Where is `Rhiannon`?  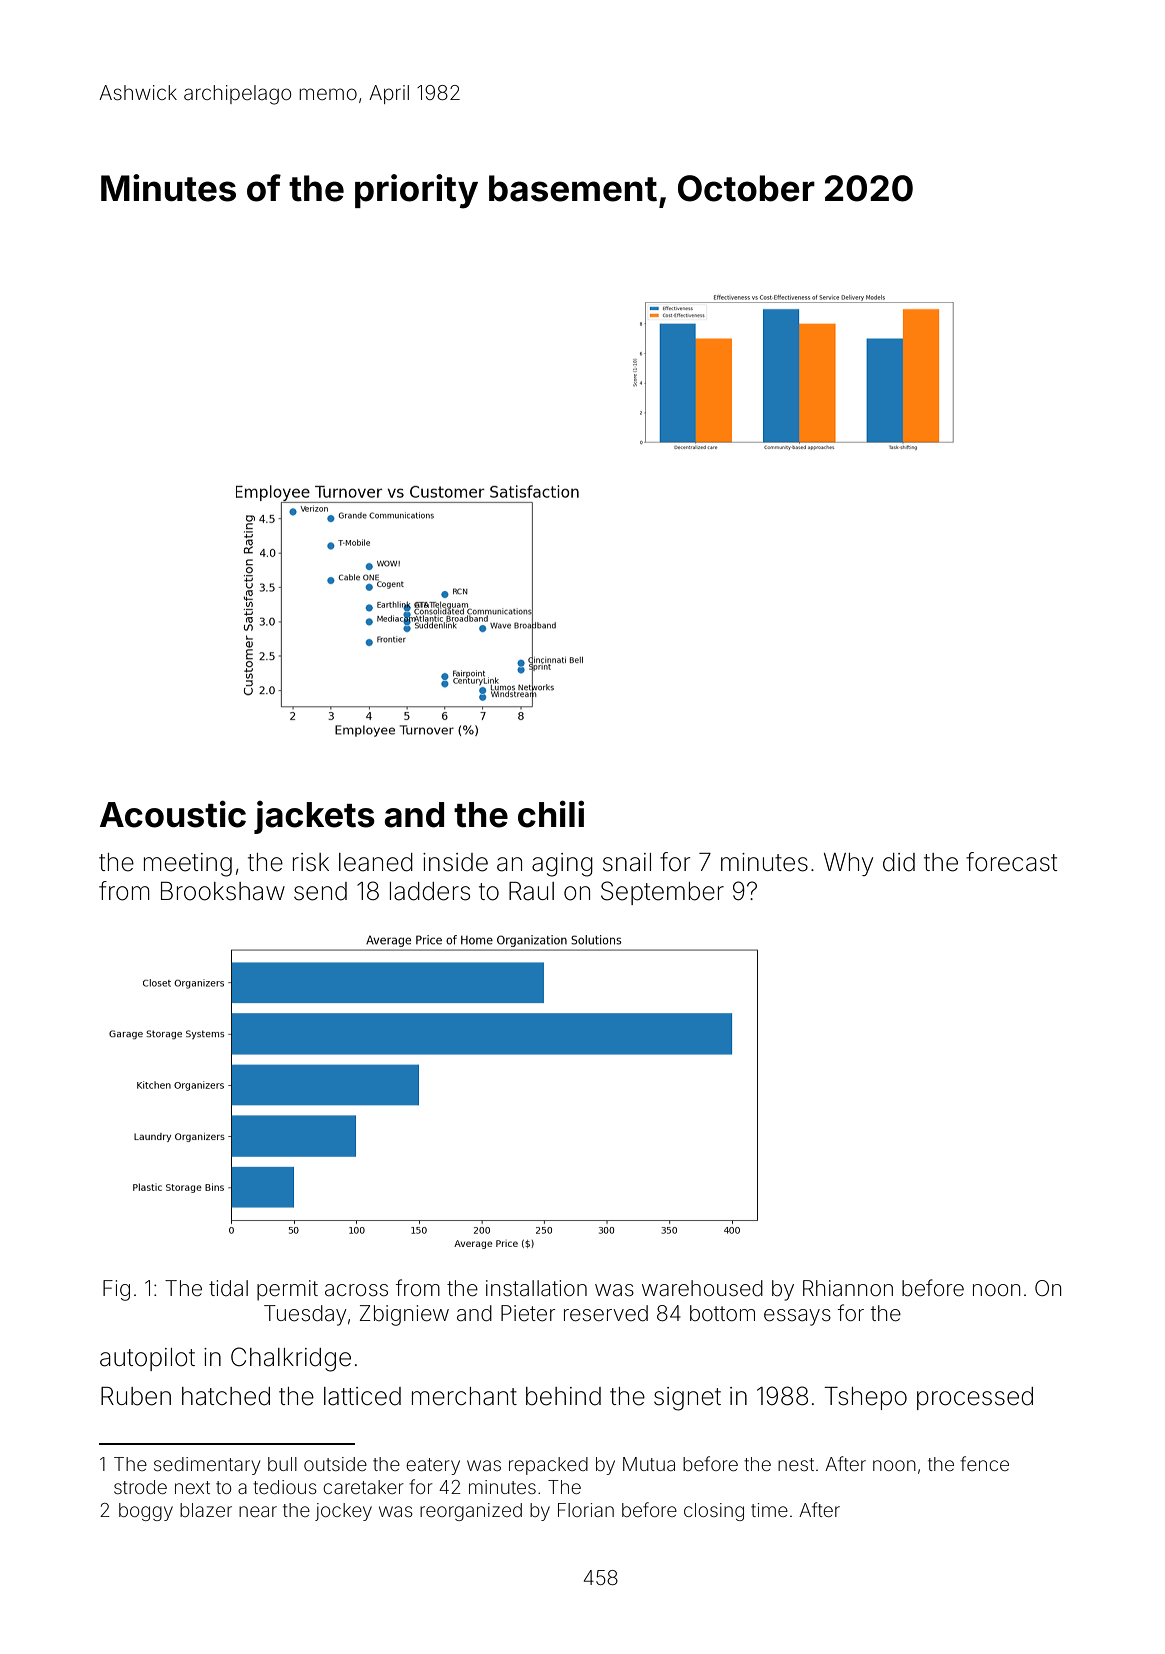
Rhiannon is located at coordinates (848, 1288).
